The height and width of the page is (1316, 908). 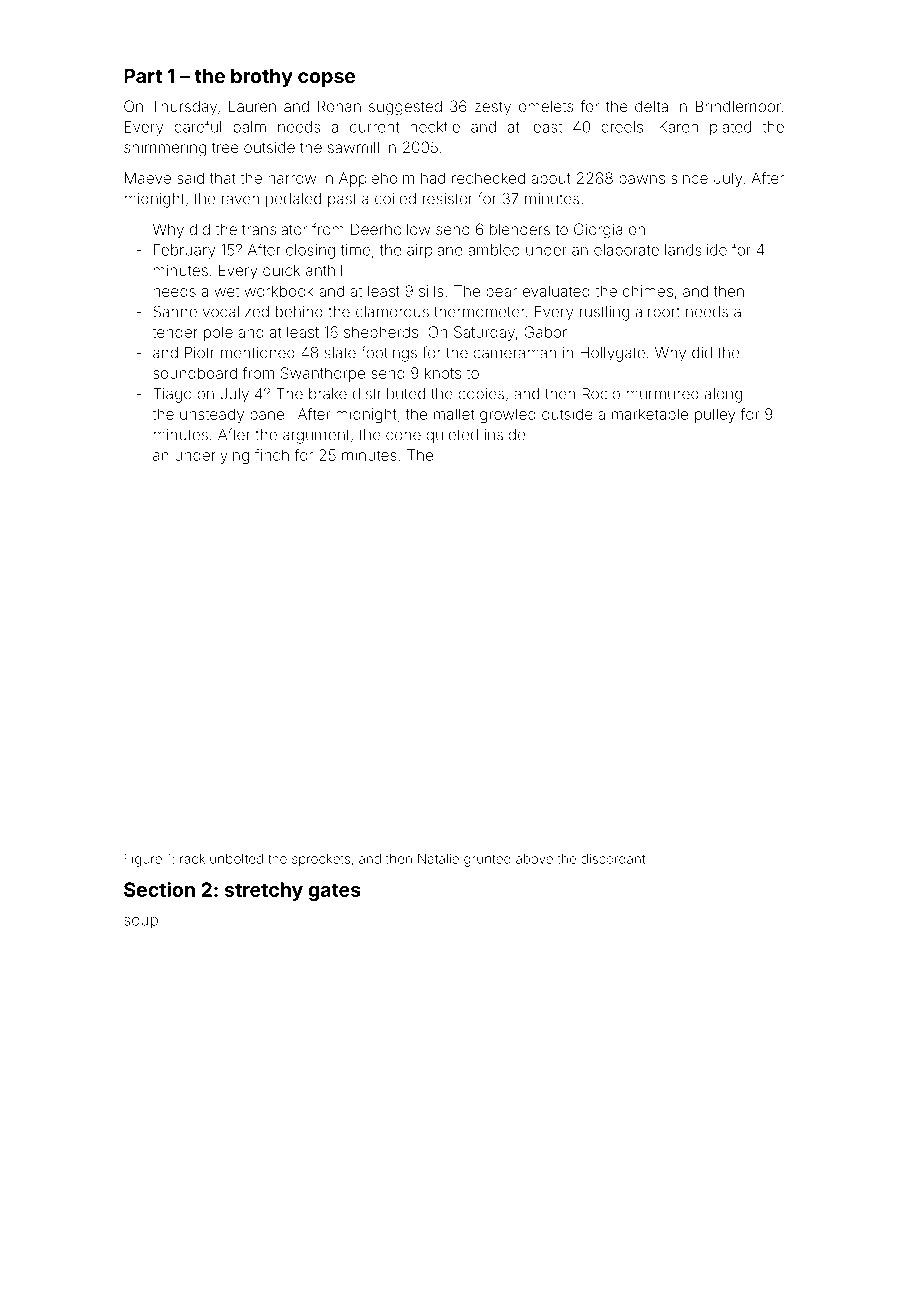 I want to click on suggested, so click(x=405, y=108).
